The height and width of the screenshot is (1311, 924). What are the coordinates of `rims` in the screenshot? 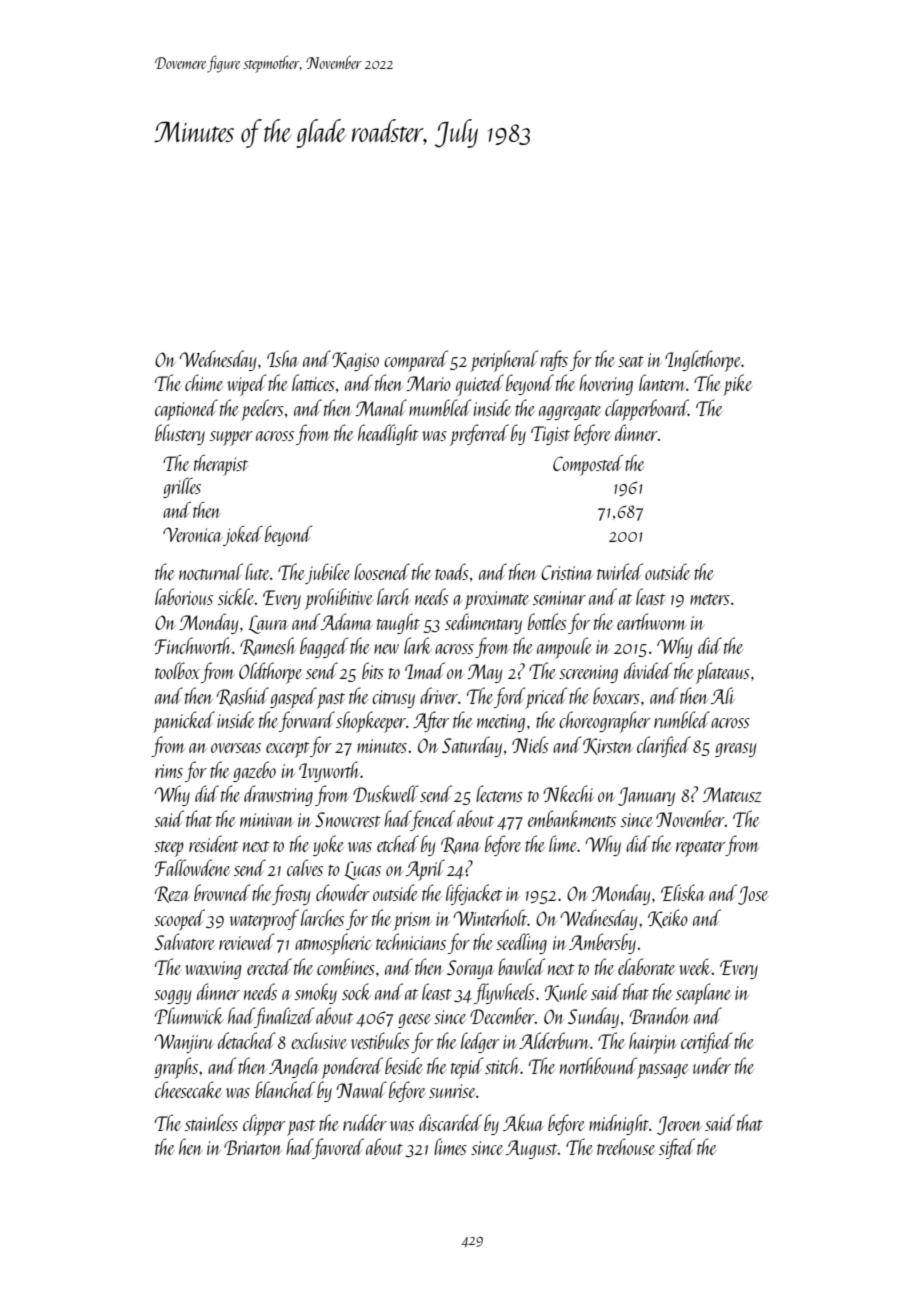 It's located at (169, 771).
